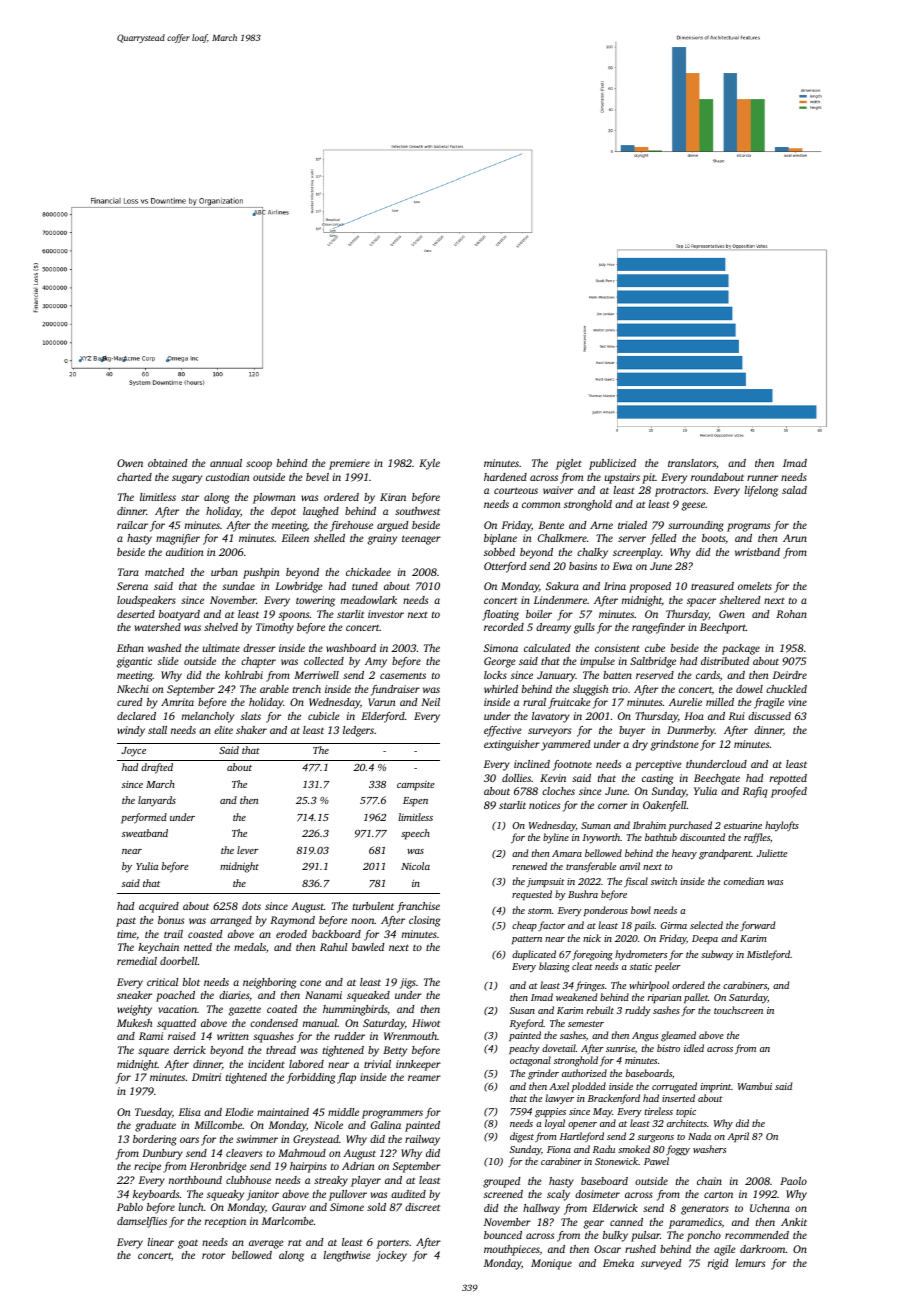 This image has width=924, height=1314. What do you see at coordinates (257, 1139) in the image?
I see `swimmer` at bounding box center [257, 1139].
